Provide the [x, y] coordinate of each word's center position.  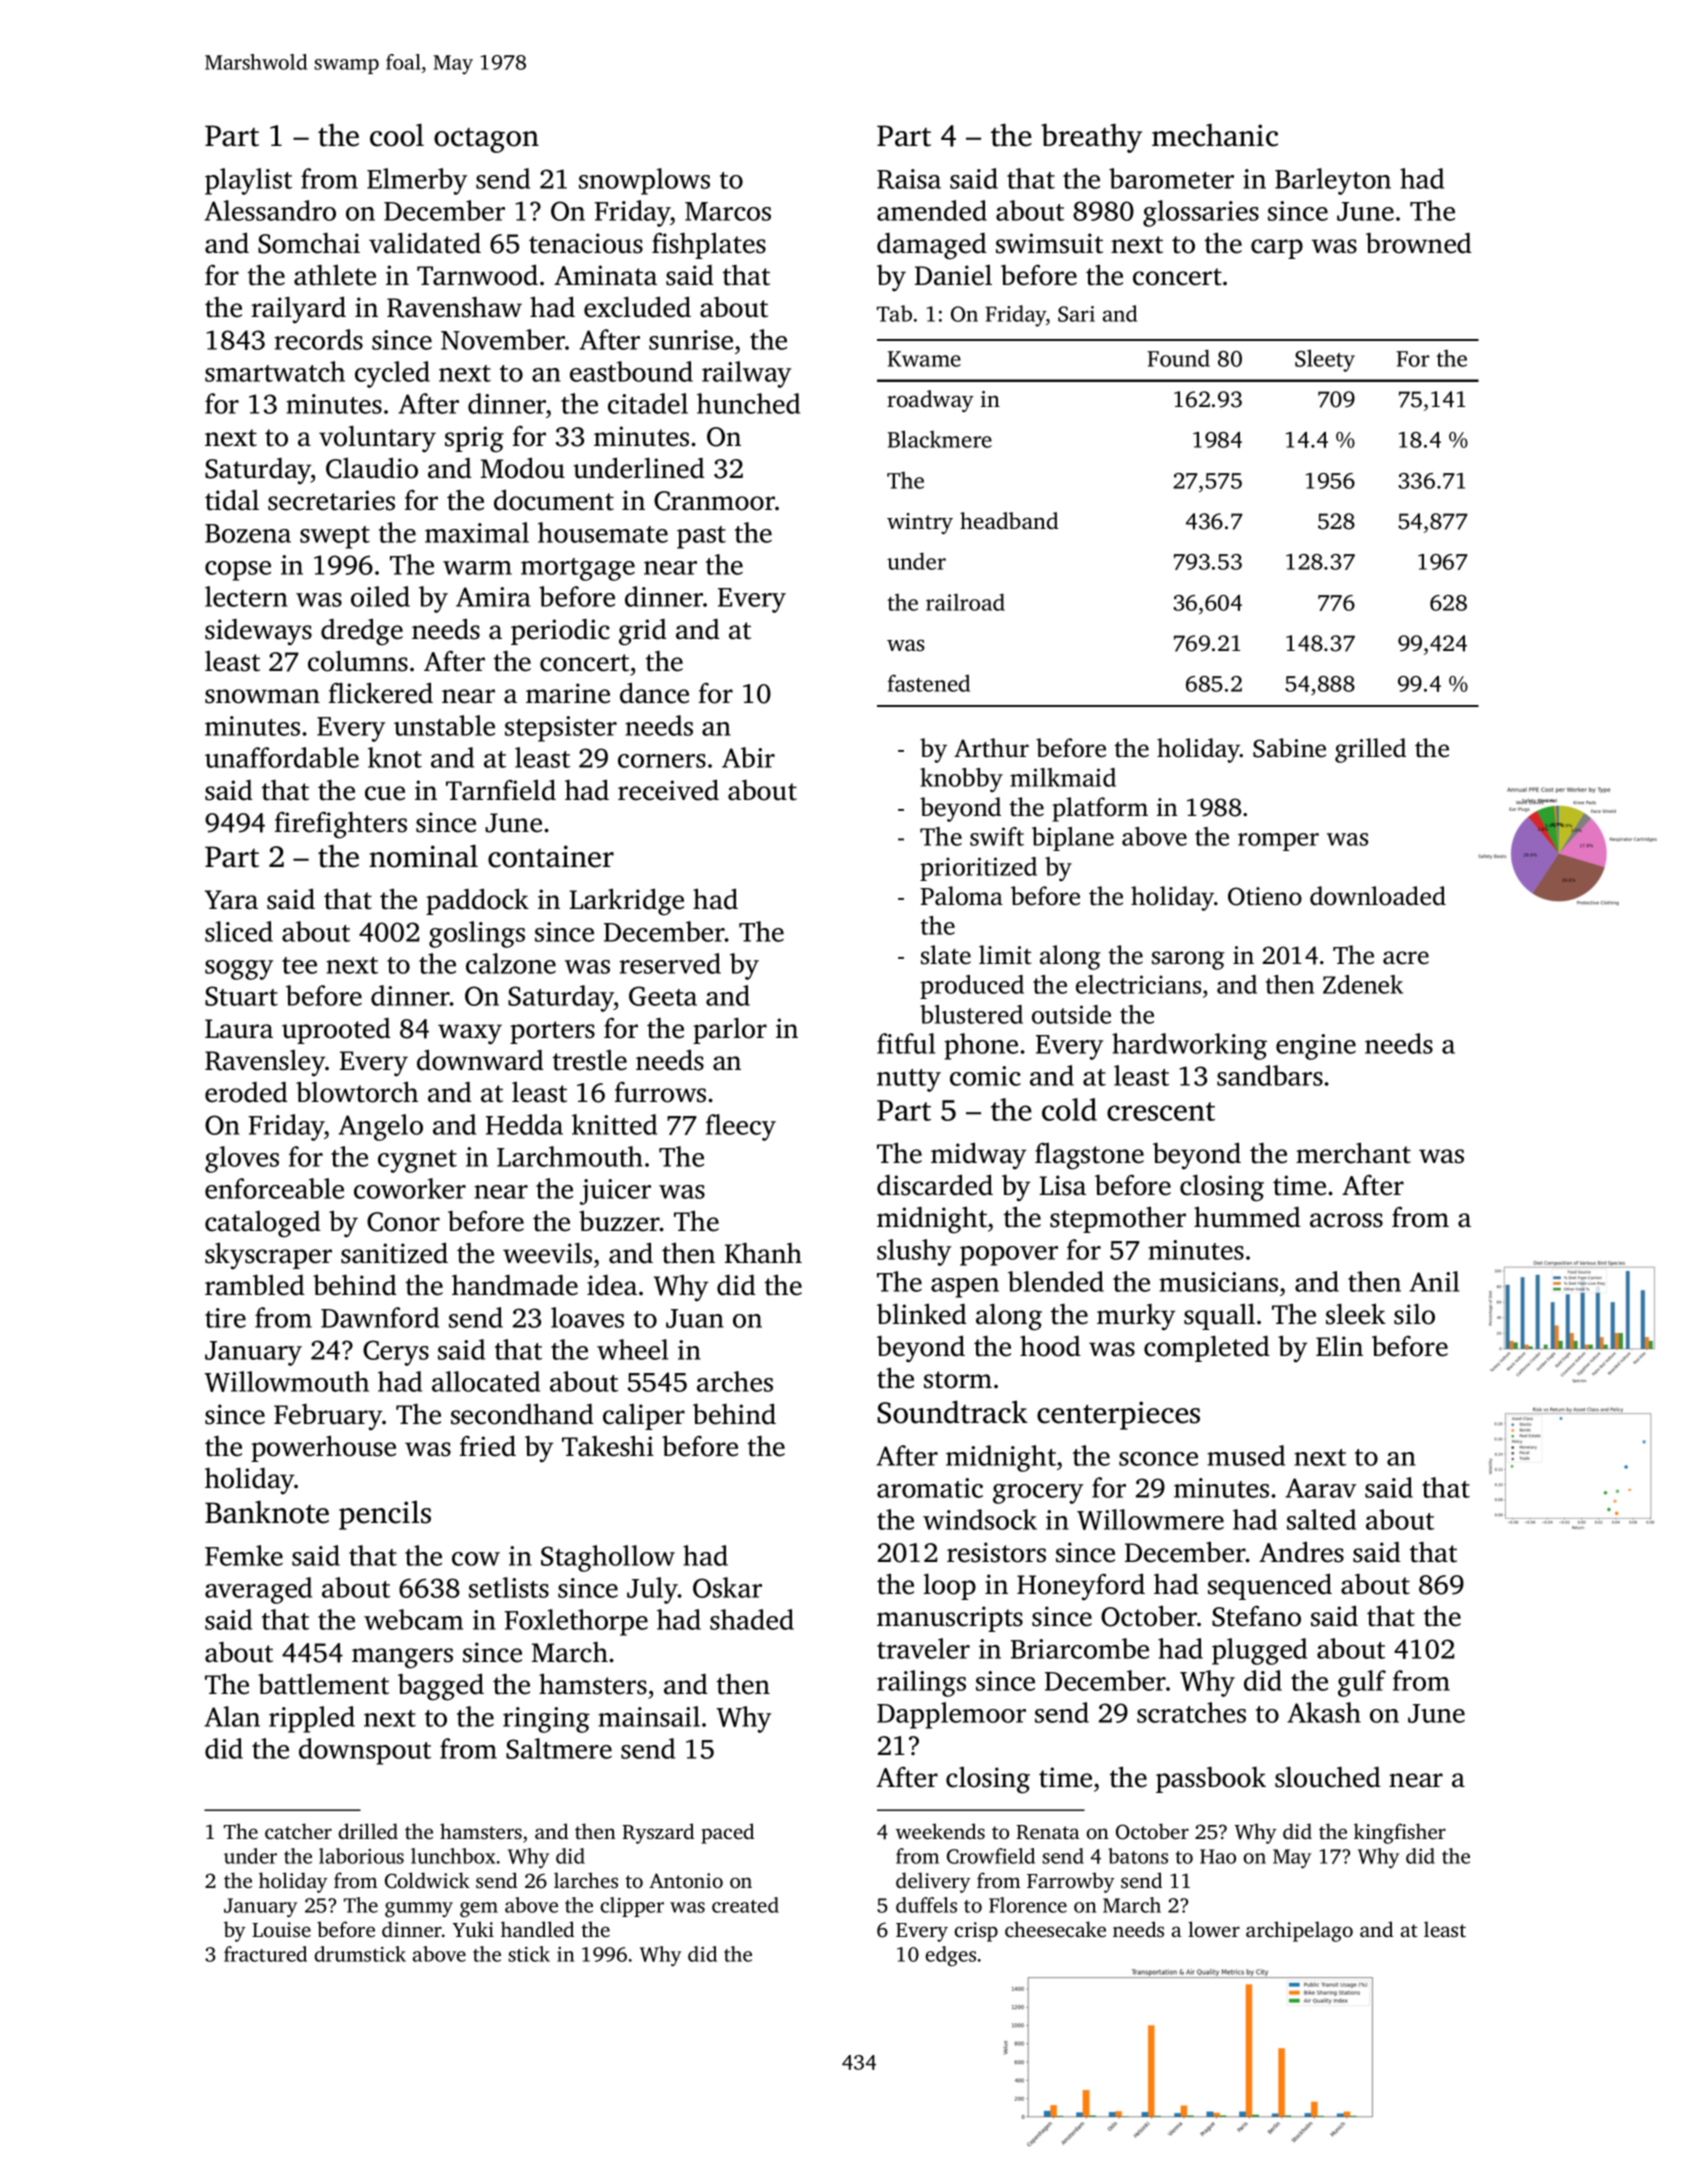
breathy [1091, 138]
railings [921, 1683]
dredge [362, 632]
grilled [1370, 750]
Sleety [1325, 360]
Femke [244, 1555]
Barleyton [1333, 181]
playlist [248, 181]
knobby [961, 780]
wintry [920, 523]
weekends [940, 1831]
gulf [1362, 1683]
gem [479, 1910]
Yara [231, 900]
